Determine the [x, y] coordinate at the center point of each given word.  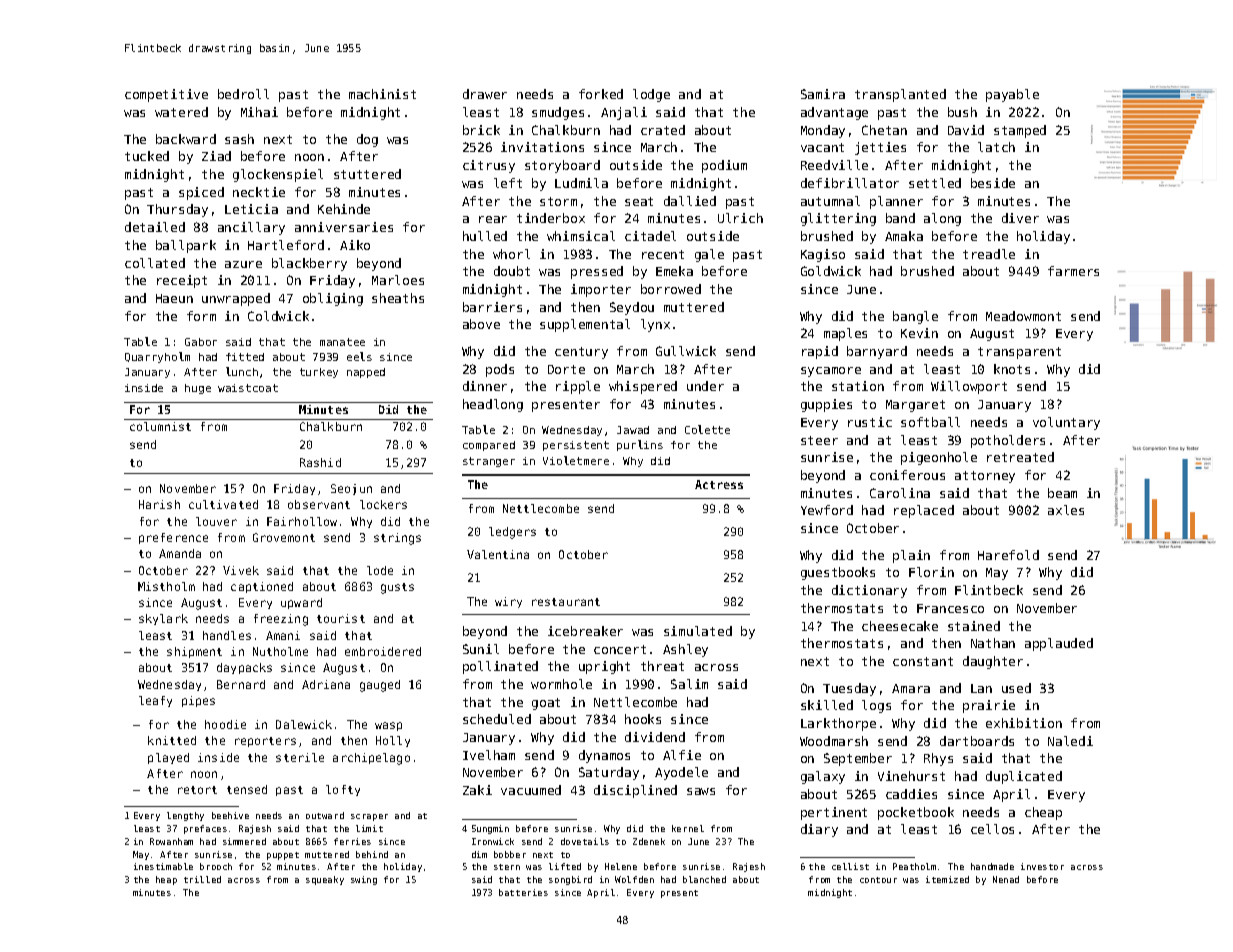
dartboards [977, 741]
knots [1012, 369]
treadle [989, 254]
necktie [259, 192]
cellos [992, 829]
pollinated [500, 667]
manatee [342, 342]
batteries [523, 892]
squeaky [325, 880]
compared [489, 446]
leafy [155, 701]
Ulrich [740, 218]
